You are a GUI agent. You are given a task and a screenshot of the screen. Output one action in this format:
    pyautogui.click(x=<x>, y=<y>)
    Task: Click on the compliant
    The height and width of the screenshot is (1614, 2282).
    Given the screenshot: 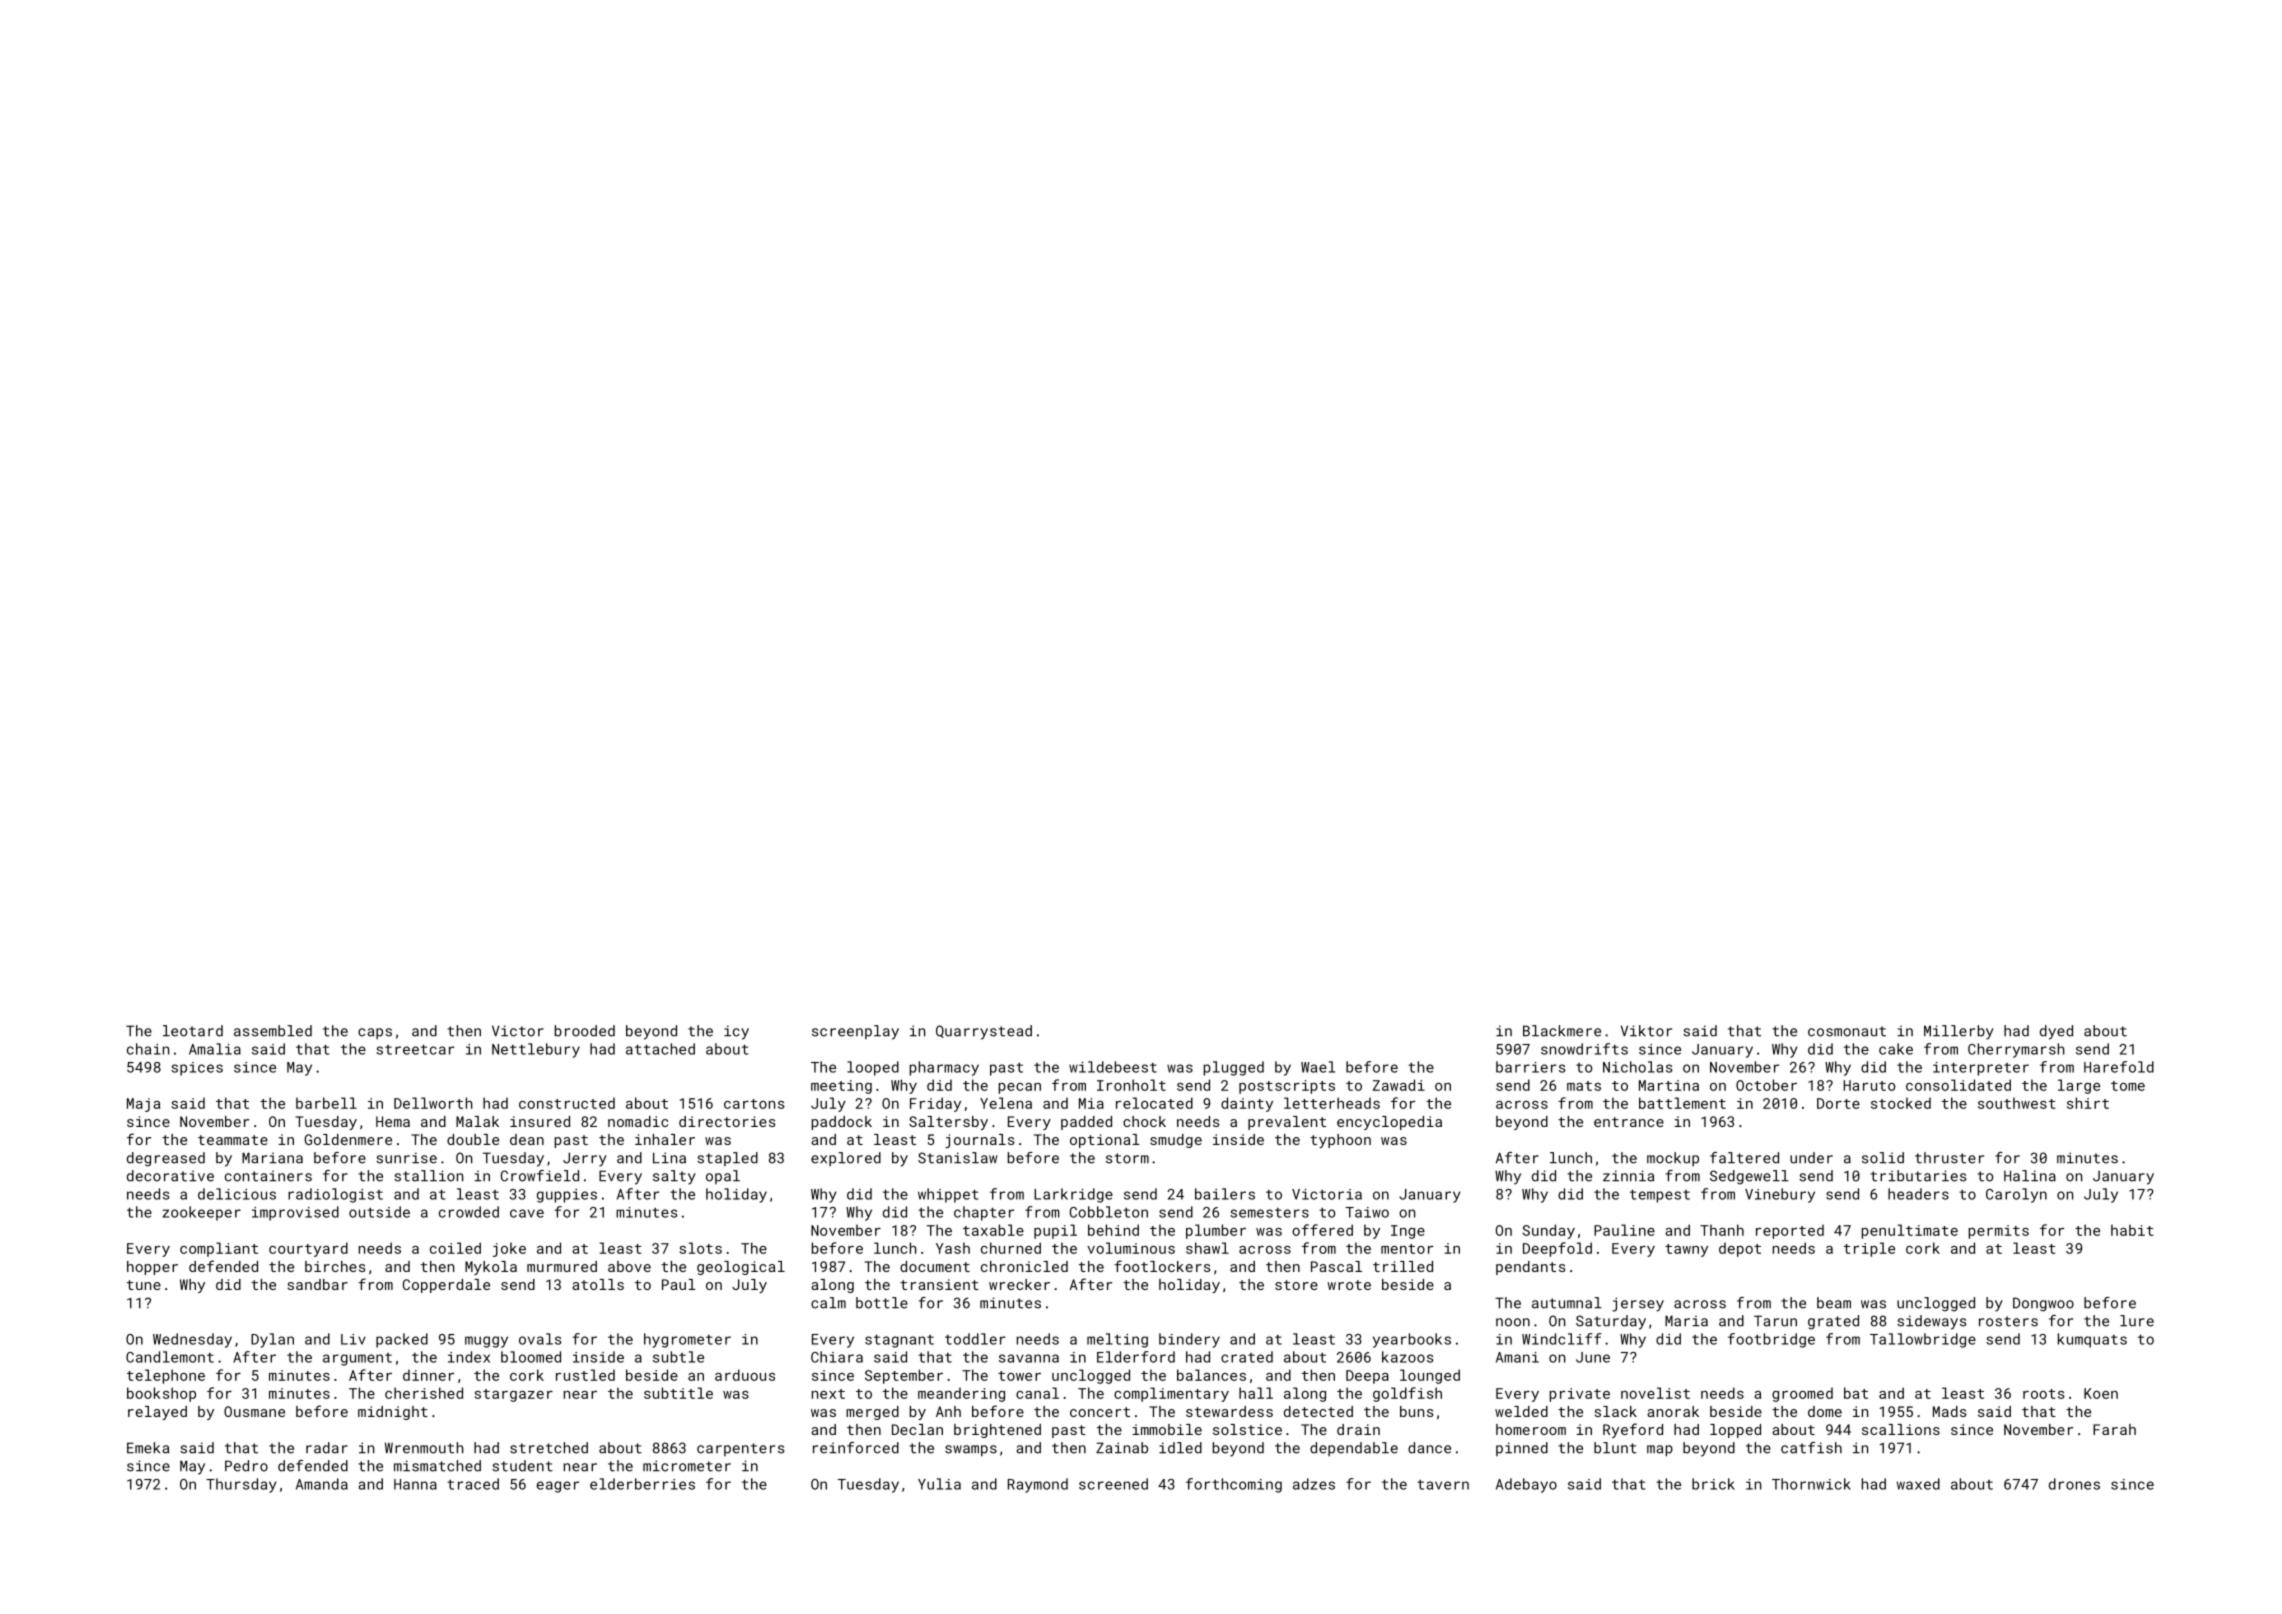 What is the action you would take?
    pyautogui.click(x=219, y=1249)
